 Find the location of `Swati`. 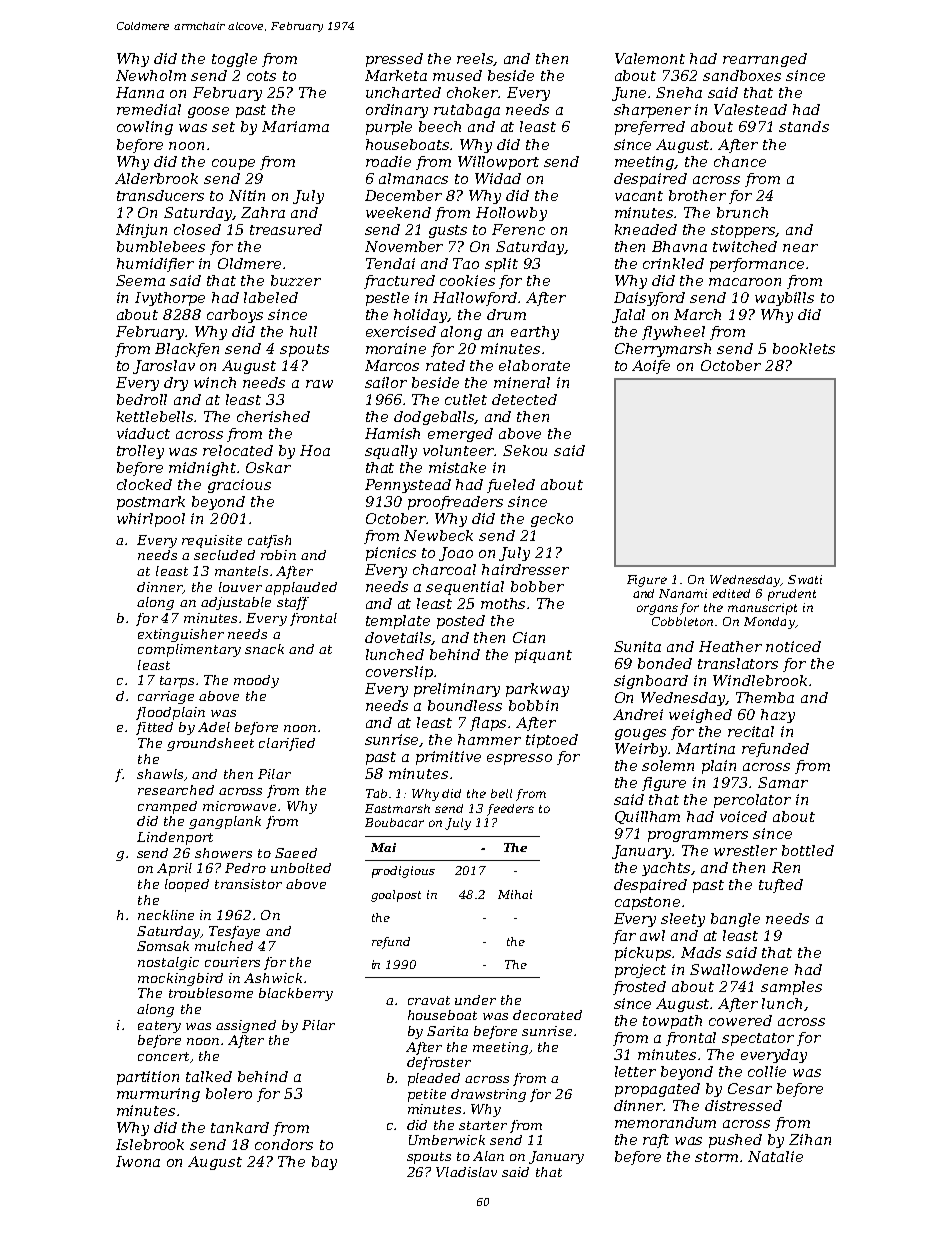

Swati is located at coordinates (805, 579).
